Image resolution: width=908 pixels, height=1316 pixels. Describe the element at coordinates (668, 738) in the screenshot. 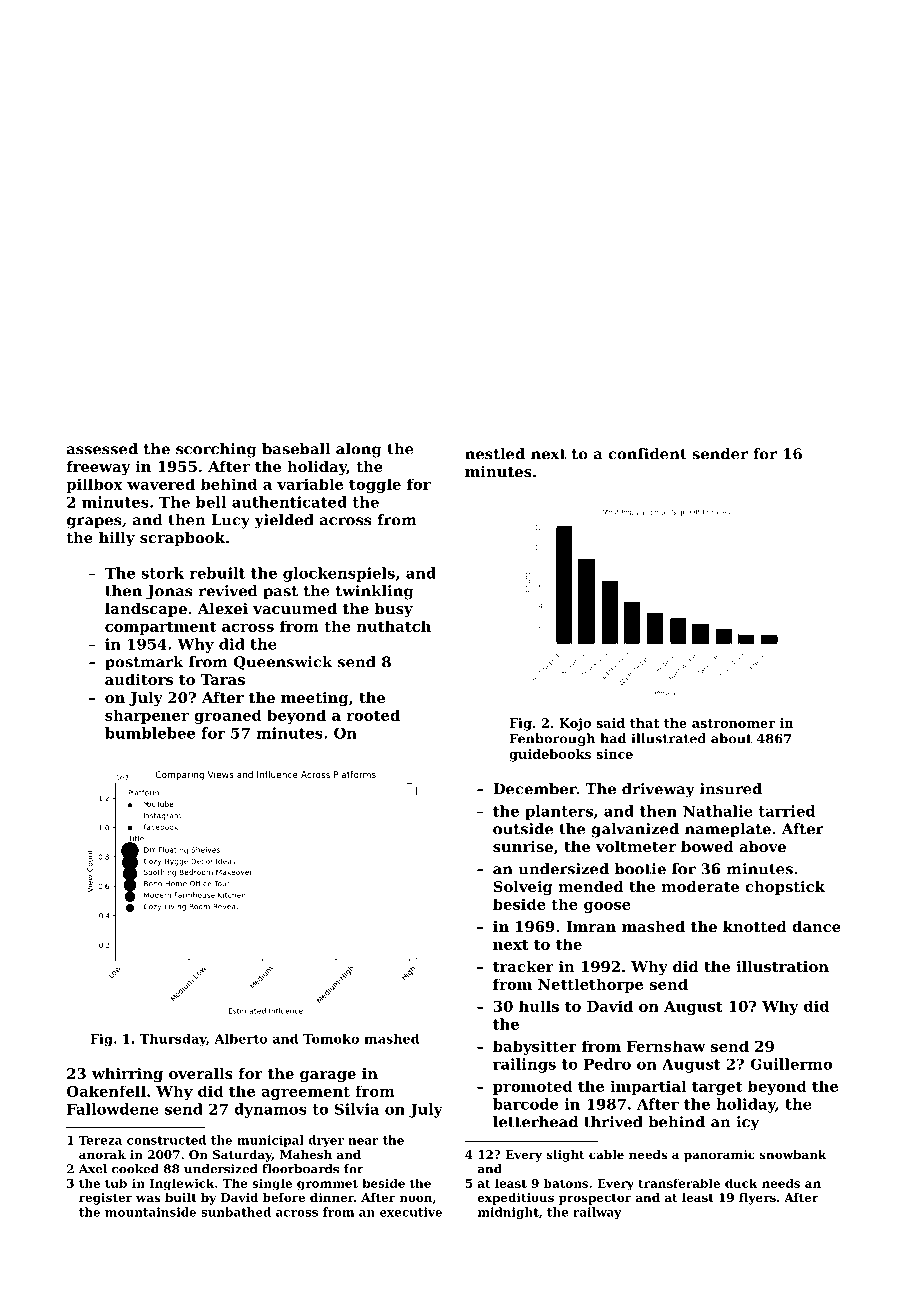

I see `illustrated` at that location.
